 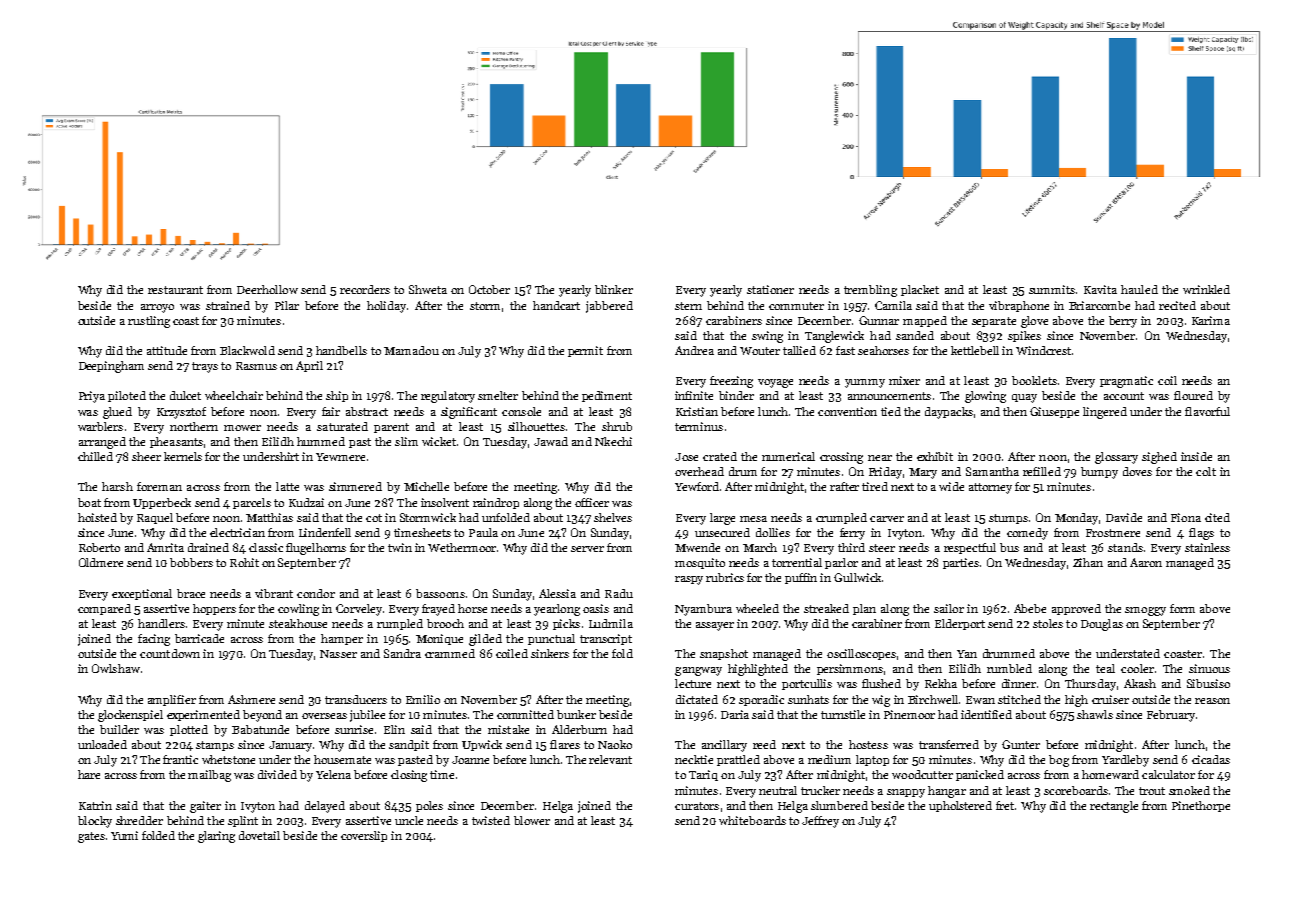 What do you see at coordinates (613, 517) in the screenshot?
I see `shelves` at bounding box center [613, 517].
